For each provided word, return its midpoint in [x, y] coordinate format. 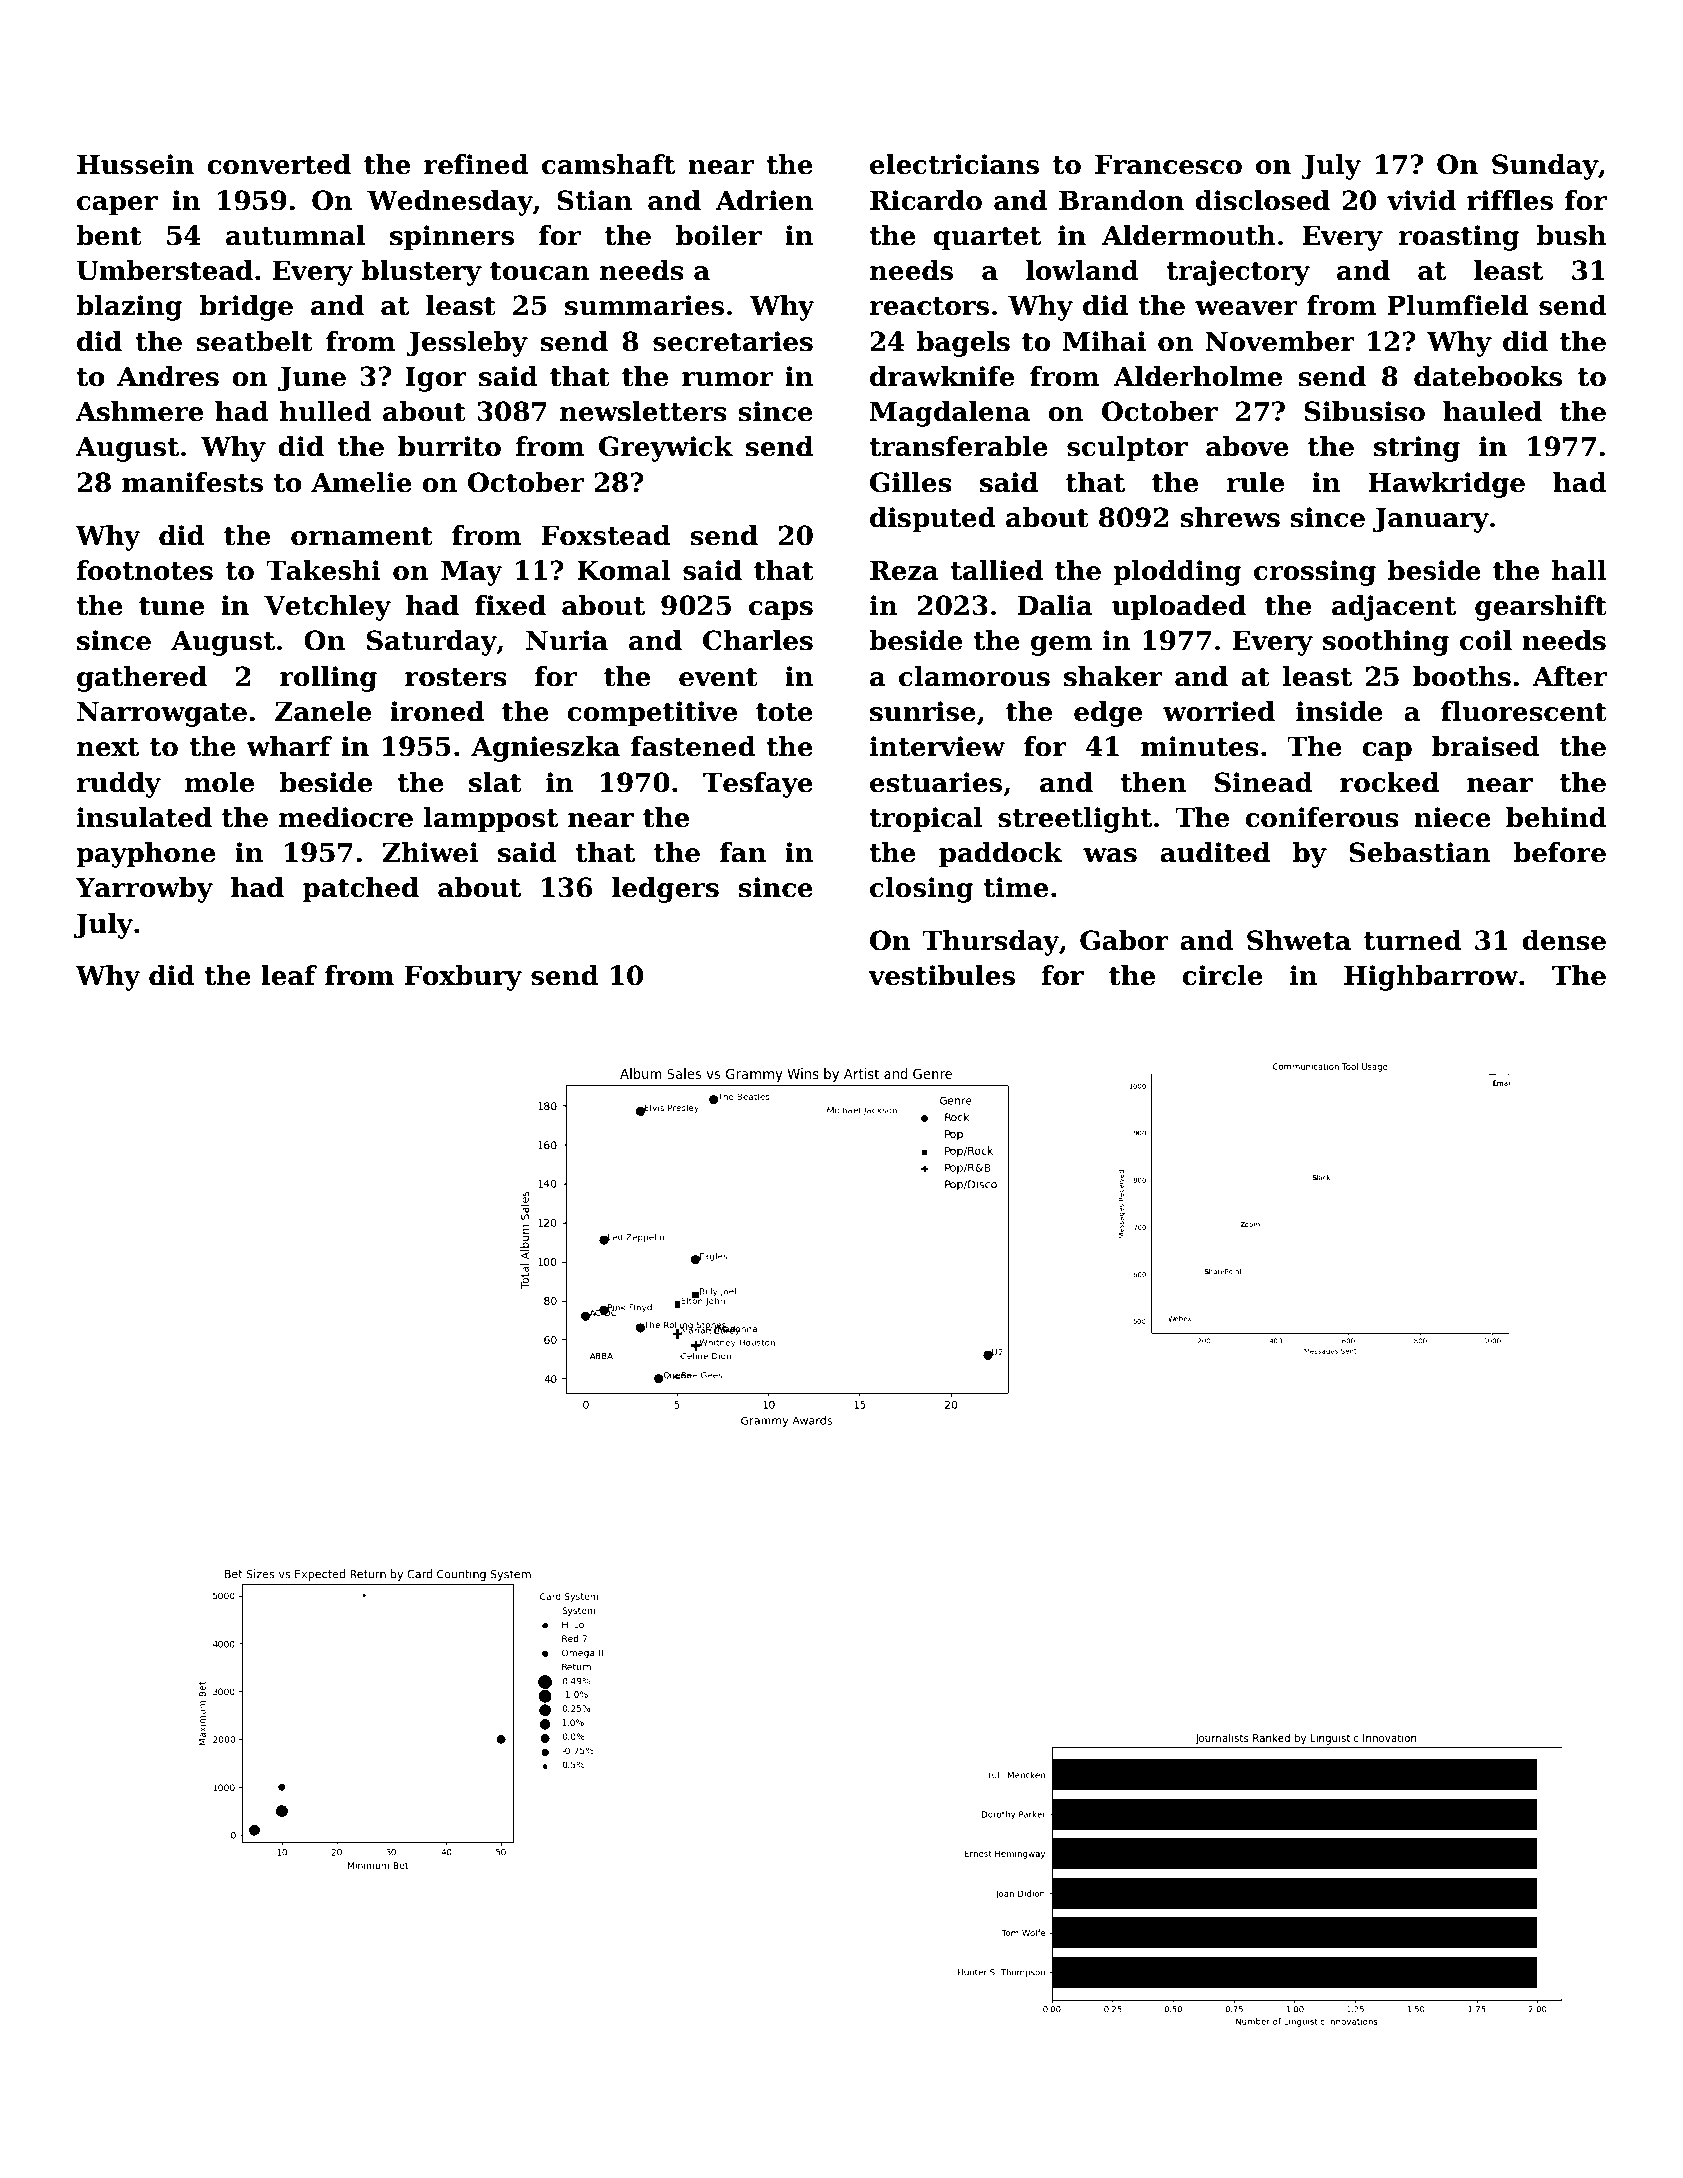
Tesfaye [758, 785]
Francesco [1168, 165]
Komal [624, 570]
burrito [449, 446]
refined [476, 164]
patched [361, 890]
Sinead [1264, 782]
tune [171, 606]
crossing [1315, 573]
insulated [144, 817]
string [1417, 449]
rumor [727, 379]
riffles [1510, 200]
